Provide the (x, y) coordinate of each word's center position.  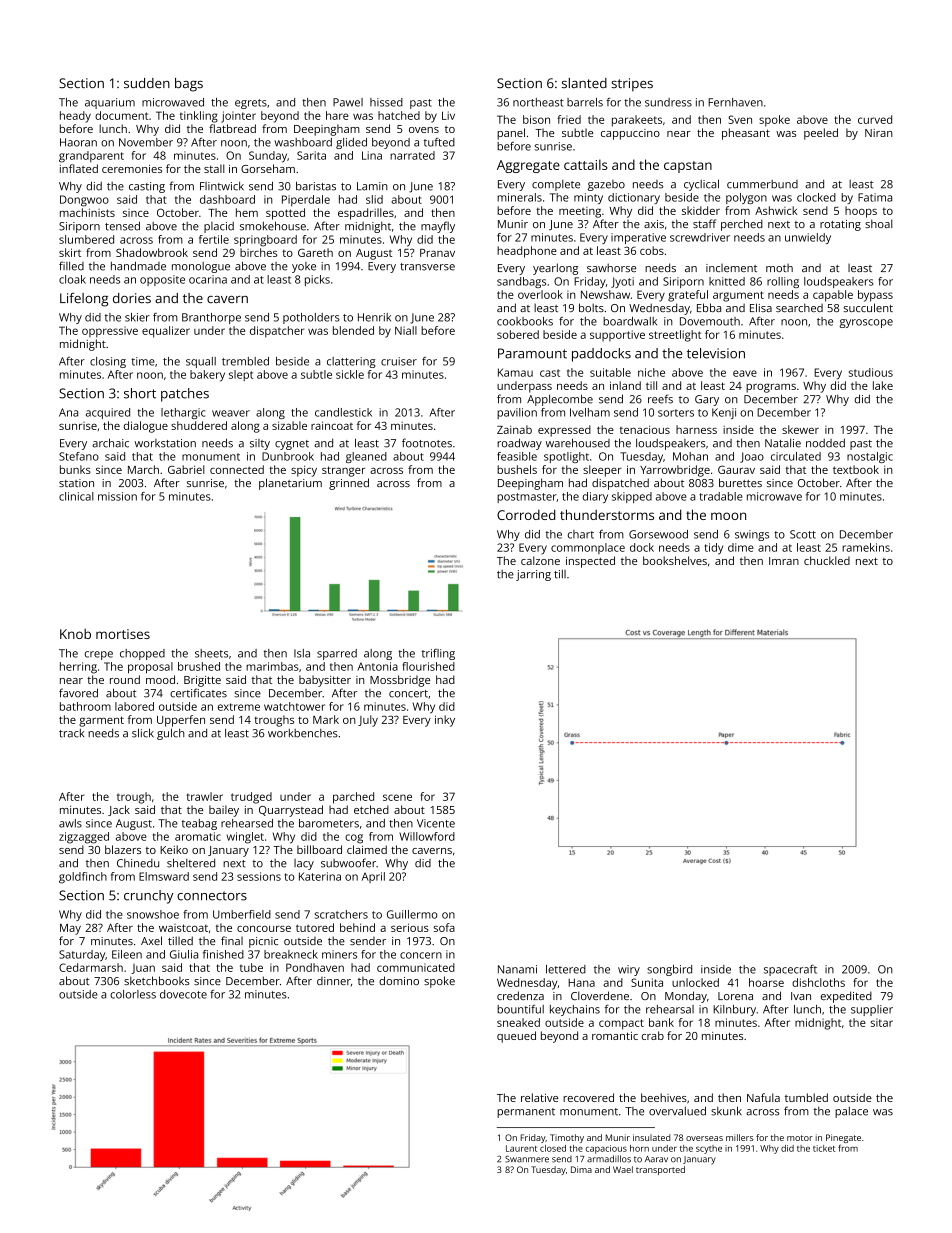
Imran (784, 561)
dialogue (146, 427)
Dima (581, 1169)
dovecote (183, 994)
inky (445, 721)
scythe (709, 1149)
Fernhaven (735, 102)
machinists (87, 212)
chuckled (827, 560)
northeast (538, 102)
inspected (590, 562)
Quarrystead (291, 811)
